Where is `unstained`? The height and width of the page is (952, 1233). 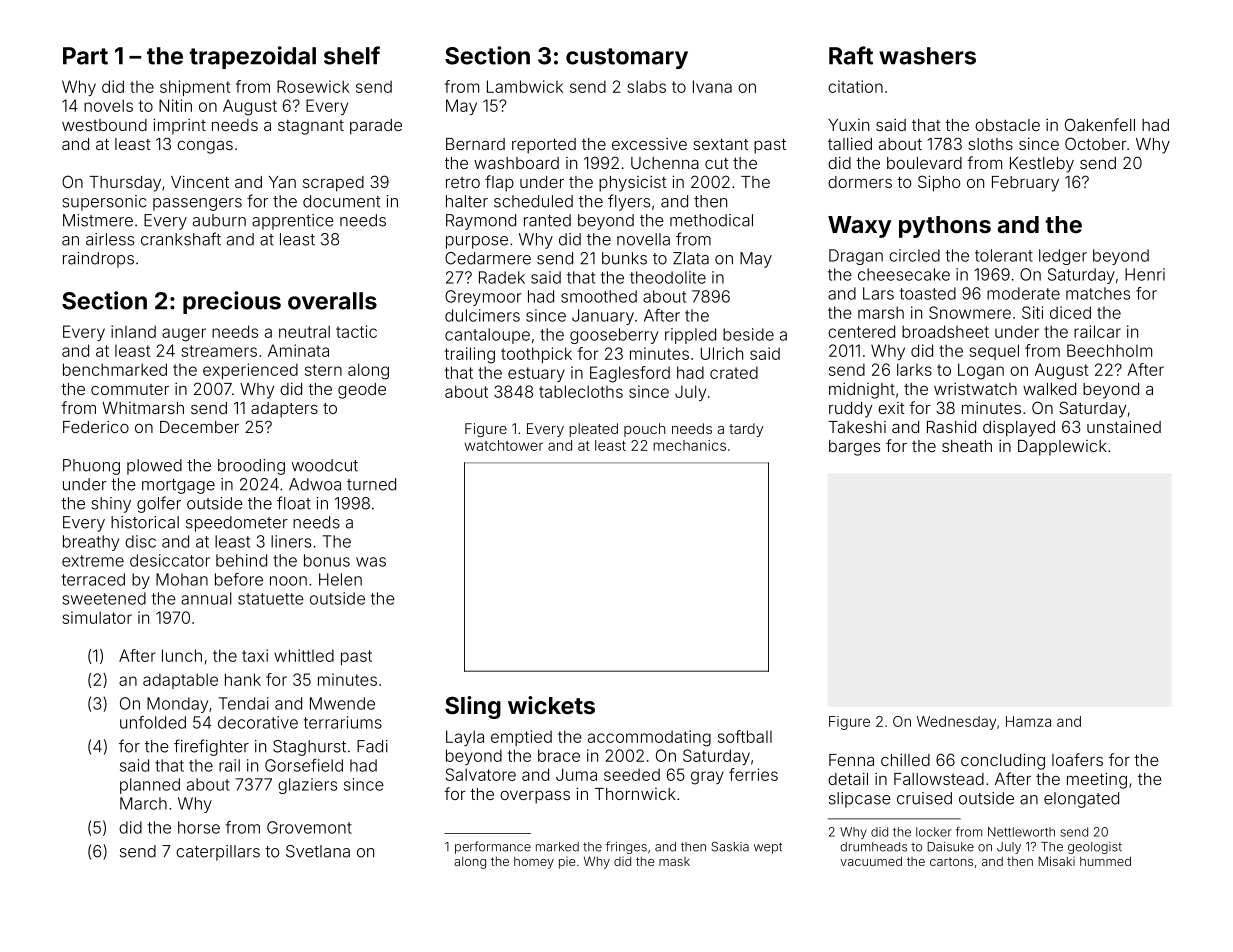 unstained is located at coordinates (1124, 426).
